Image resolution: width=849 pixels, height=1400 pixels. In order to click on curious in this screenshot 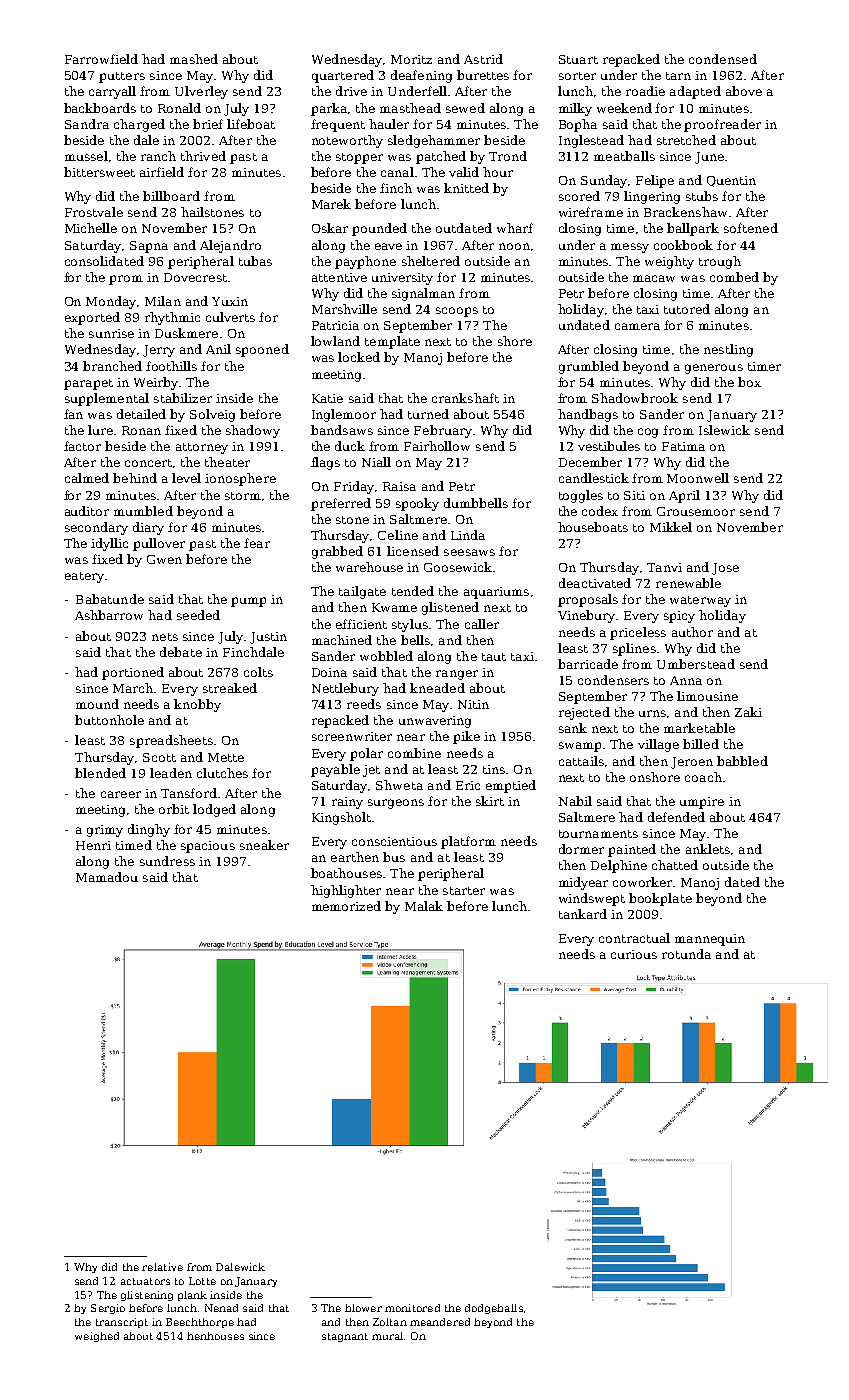, I will do `click(634, 954)`.
